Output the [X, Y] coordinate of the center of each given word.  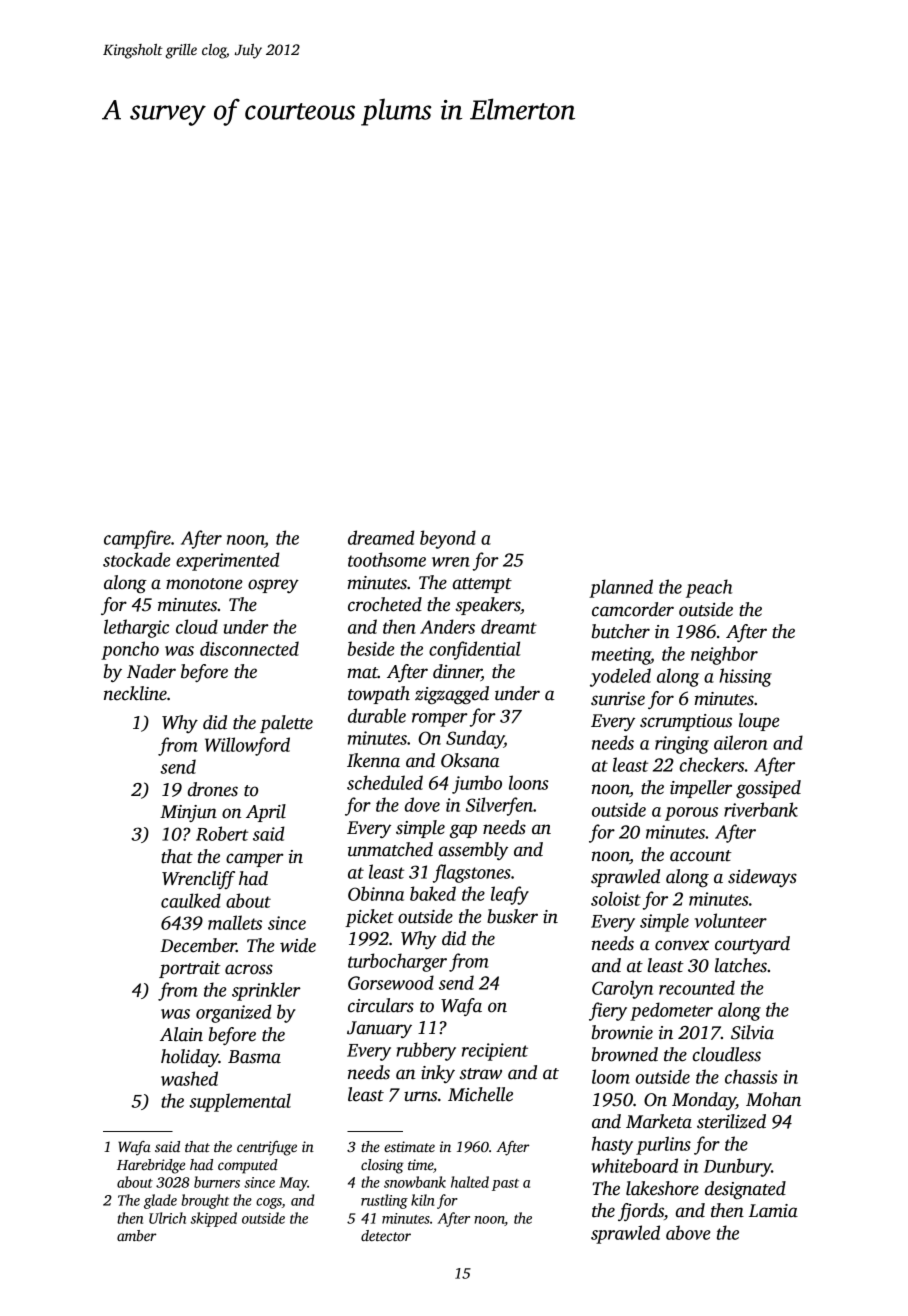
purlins [663, 1145]
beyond [448, 539]
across [249, 969]
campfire [137, 539]
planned [621, 588]
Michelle [480, 1094]
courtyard [752, 945]
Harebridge [151, 1166]
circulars [381, 1005]
